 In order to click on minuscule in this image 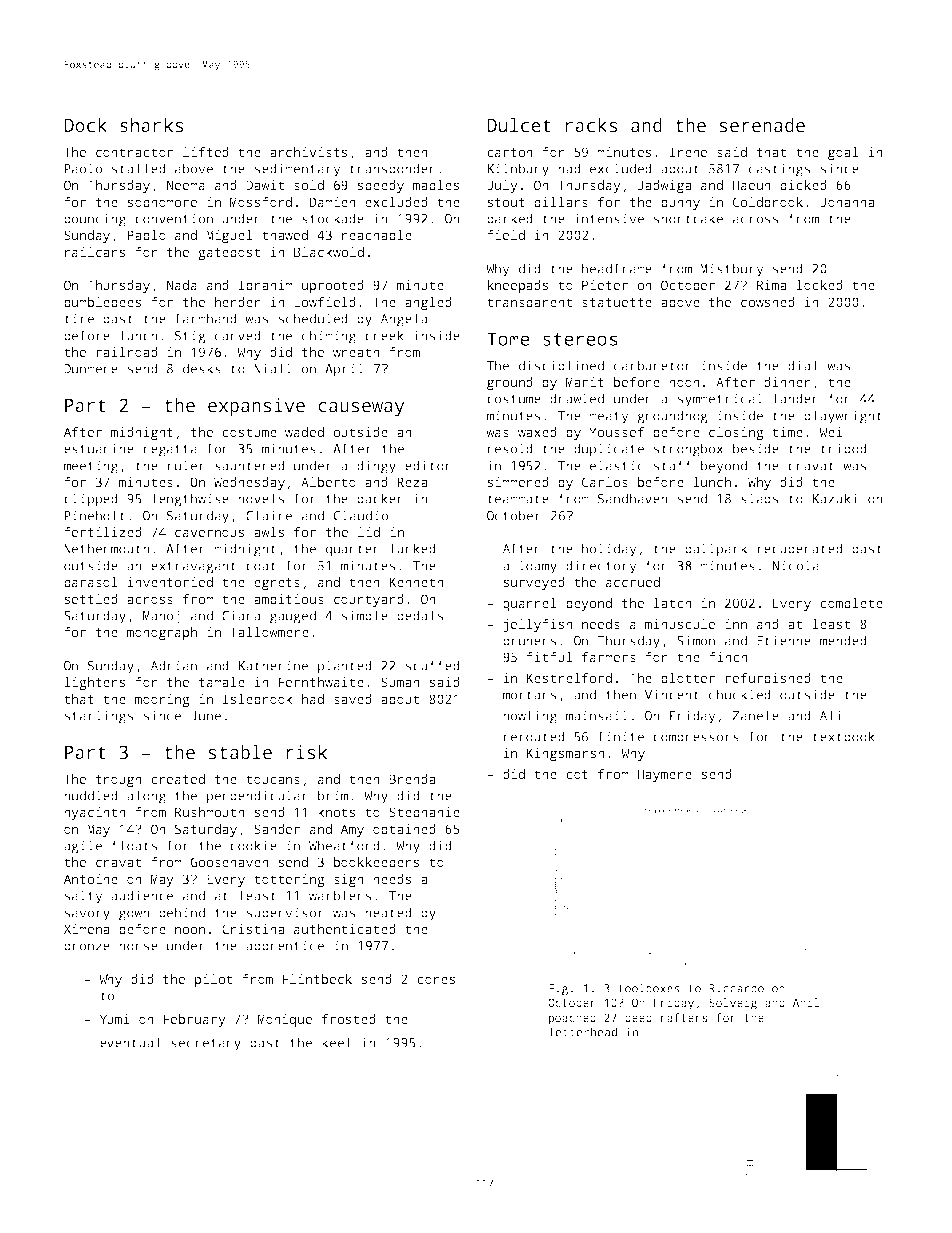, I will do `click(680, 624)`.
